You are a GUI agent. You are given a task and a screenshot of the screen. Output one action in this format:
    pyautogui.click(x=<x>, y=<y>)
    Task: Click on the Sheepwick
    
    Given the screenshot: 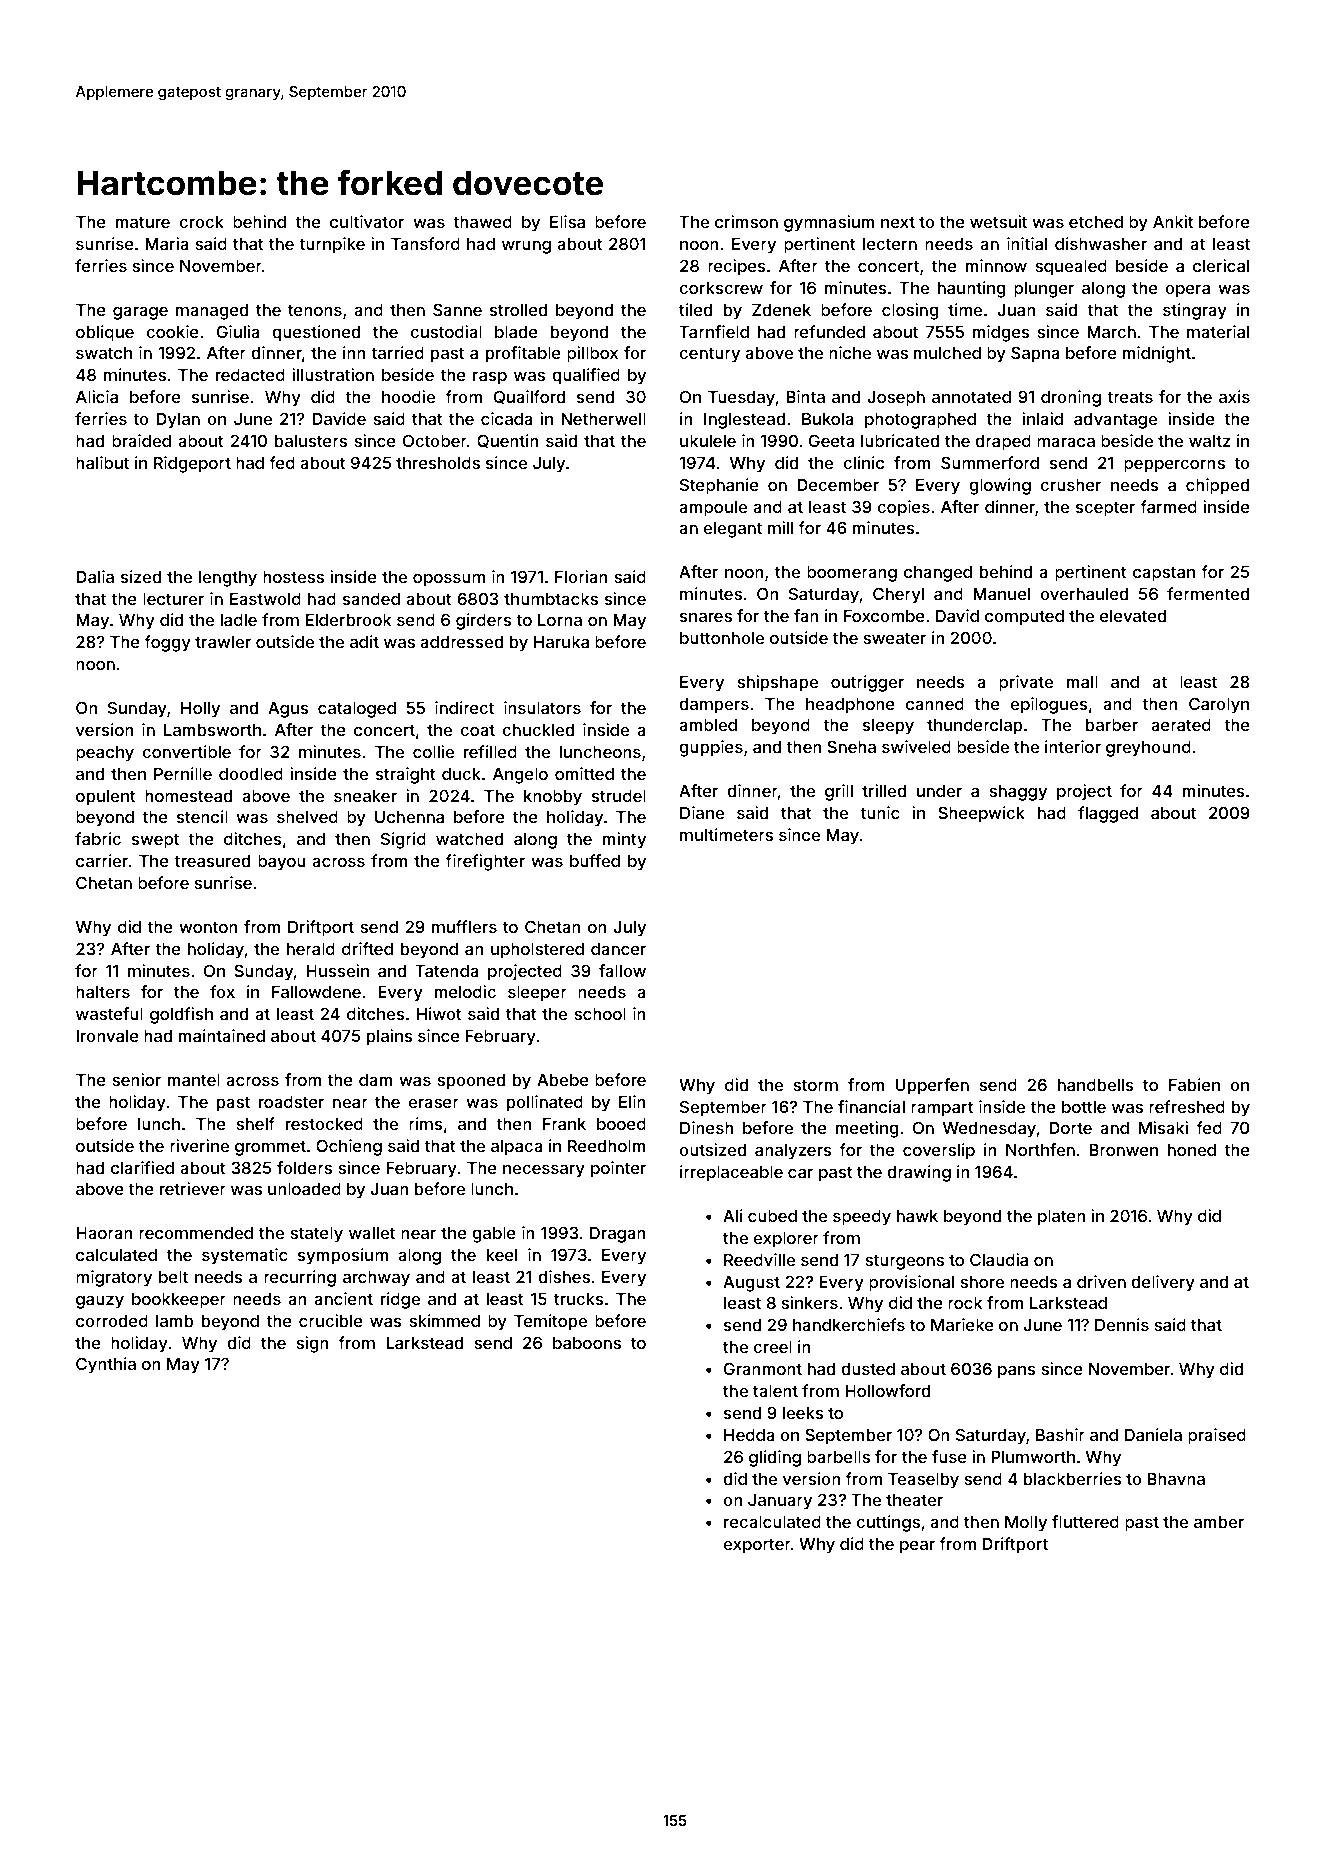 What is the action you would take?
    pyautogui.click(x=981, y=814)
